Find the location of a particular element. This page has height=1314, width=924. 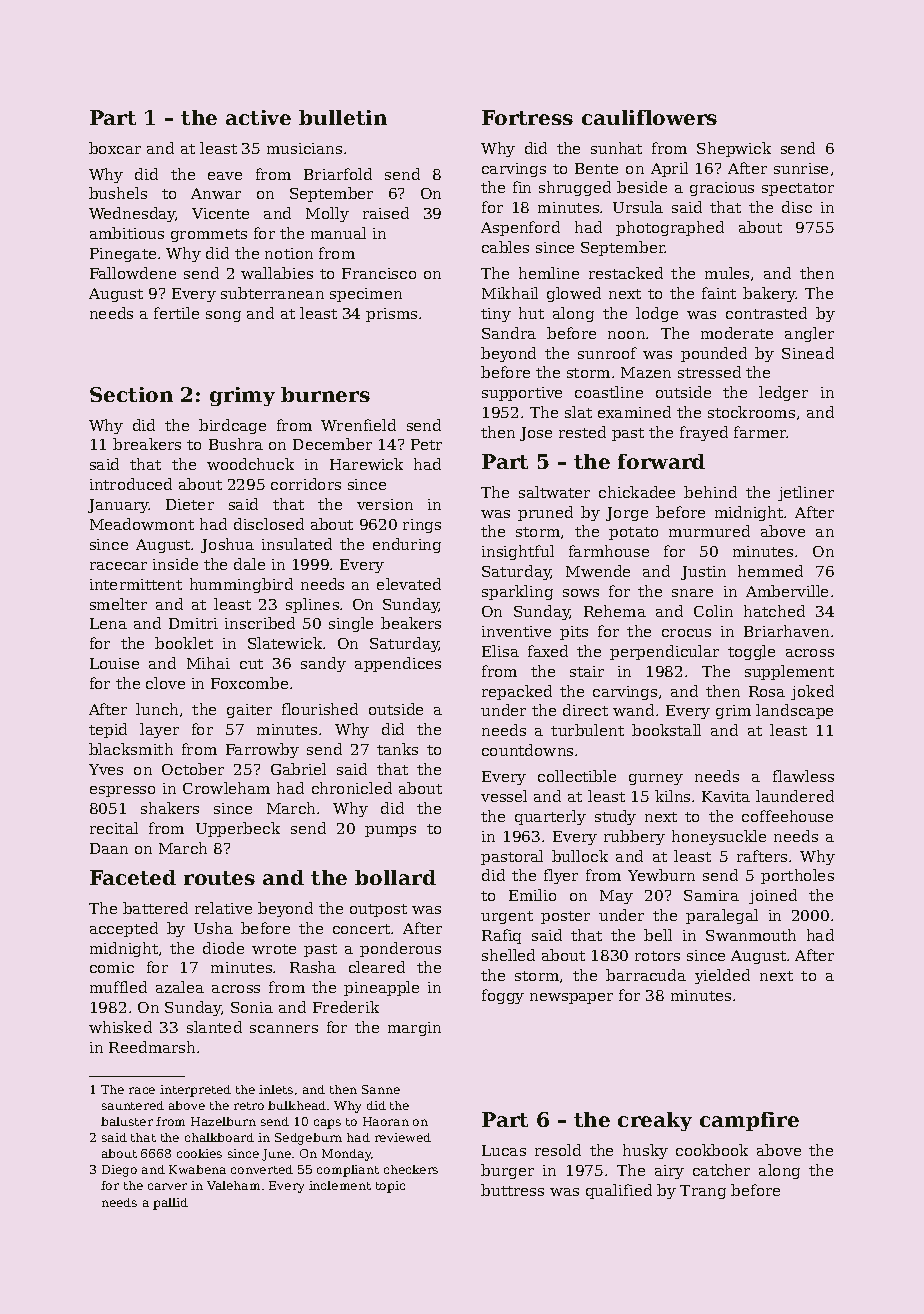

smelter is located at coordinates (118, 604).
